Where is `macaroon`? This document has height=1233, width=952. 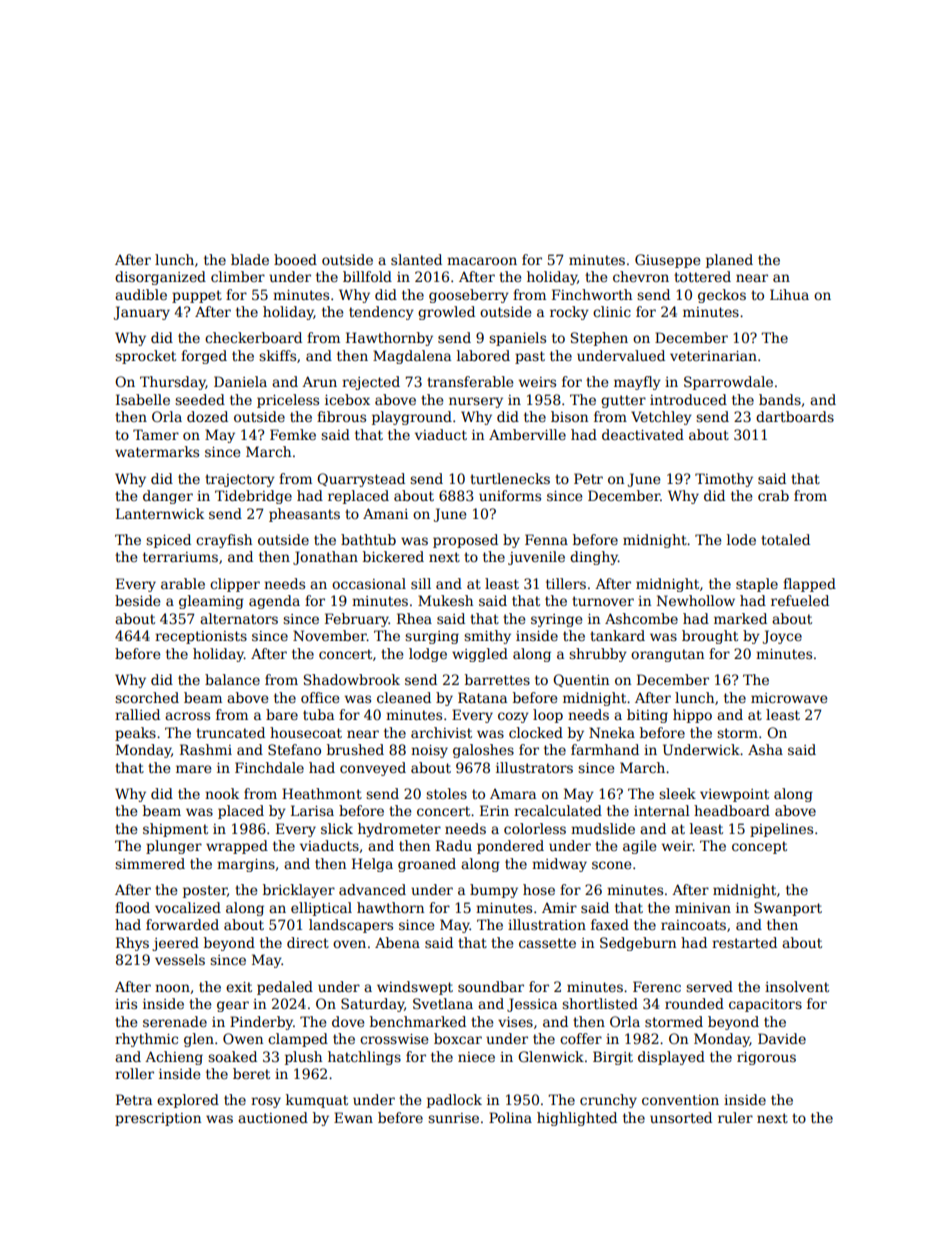 macaroon is located at coordinates (482, 261).
